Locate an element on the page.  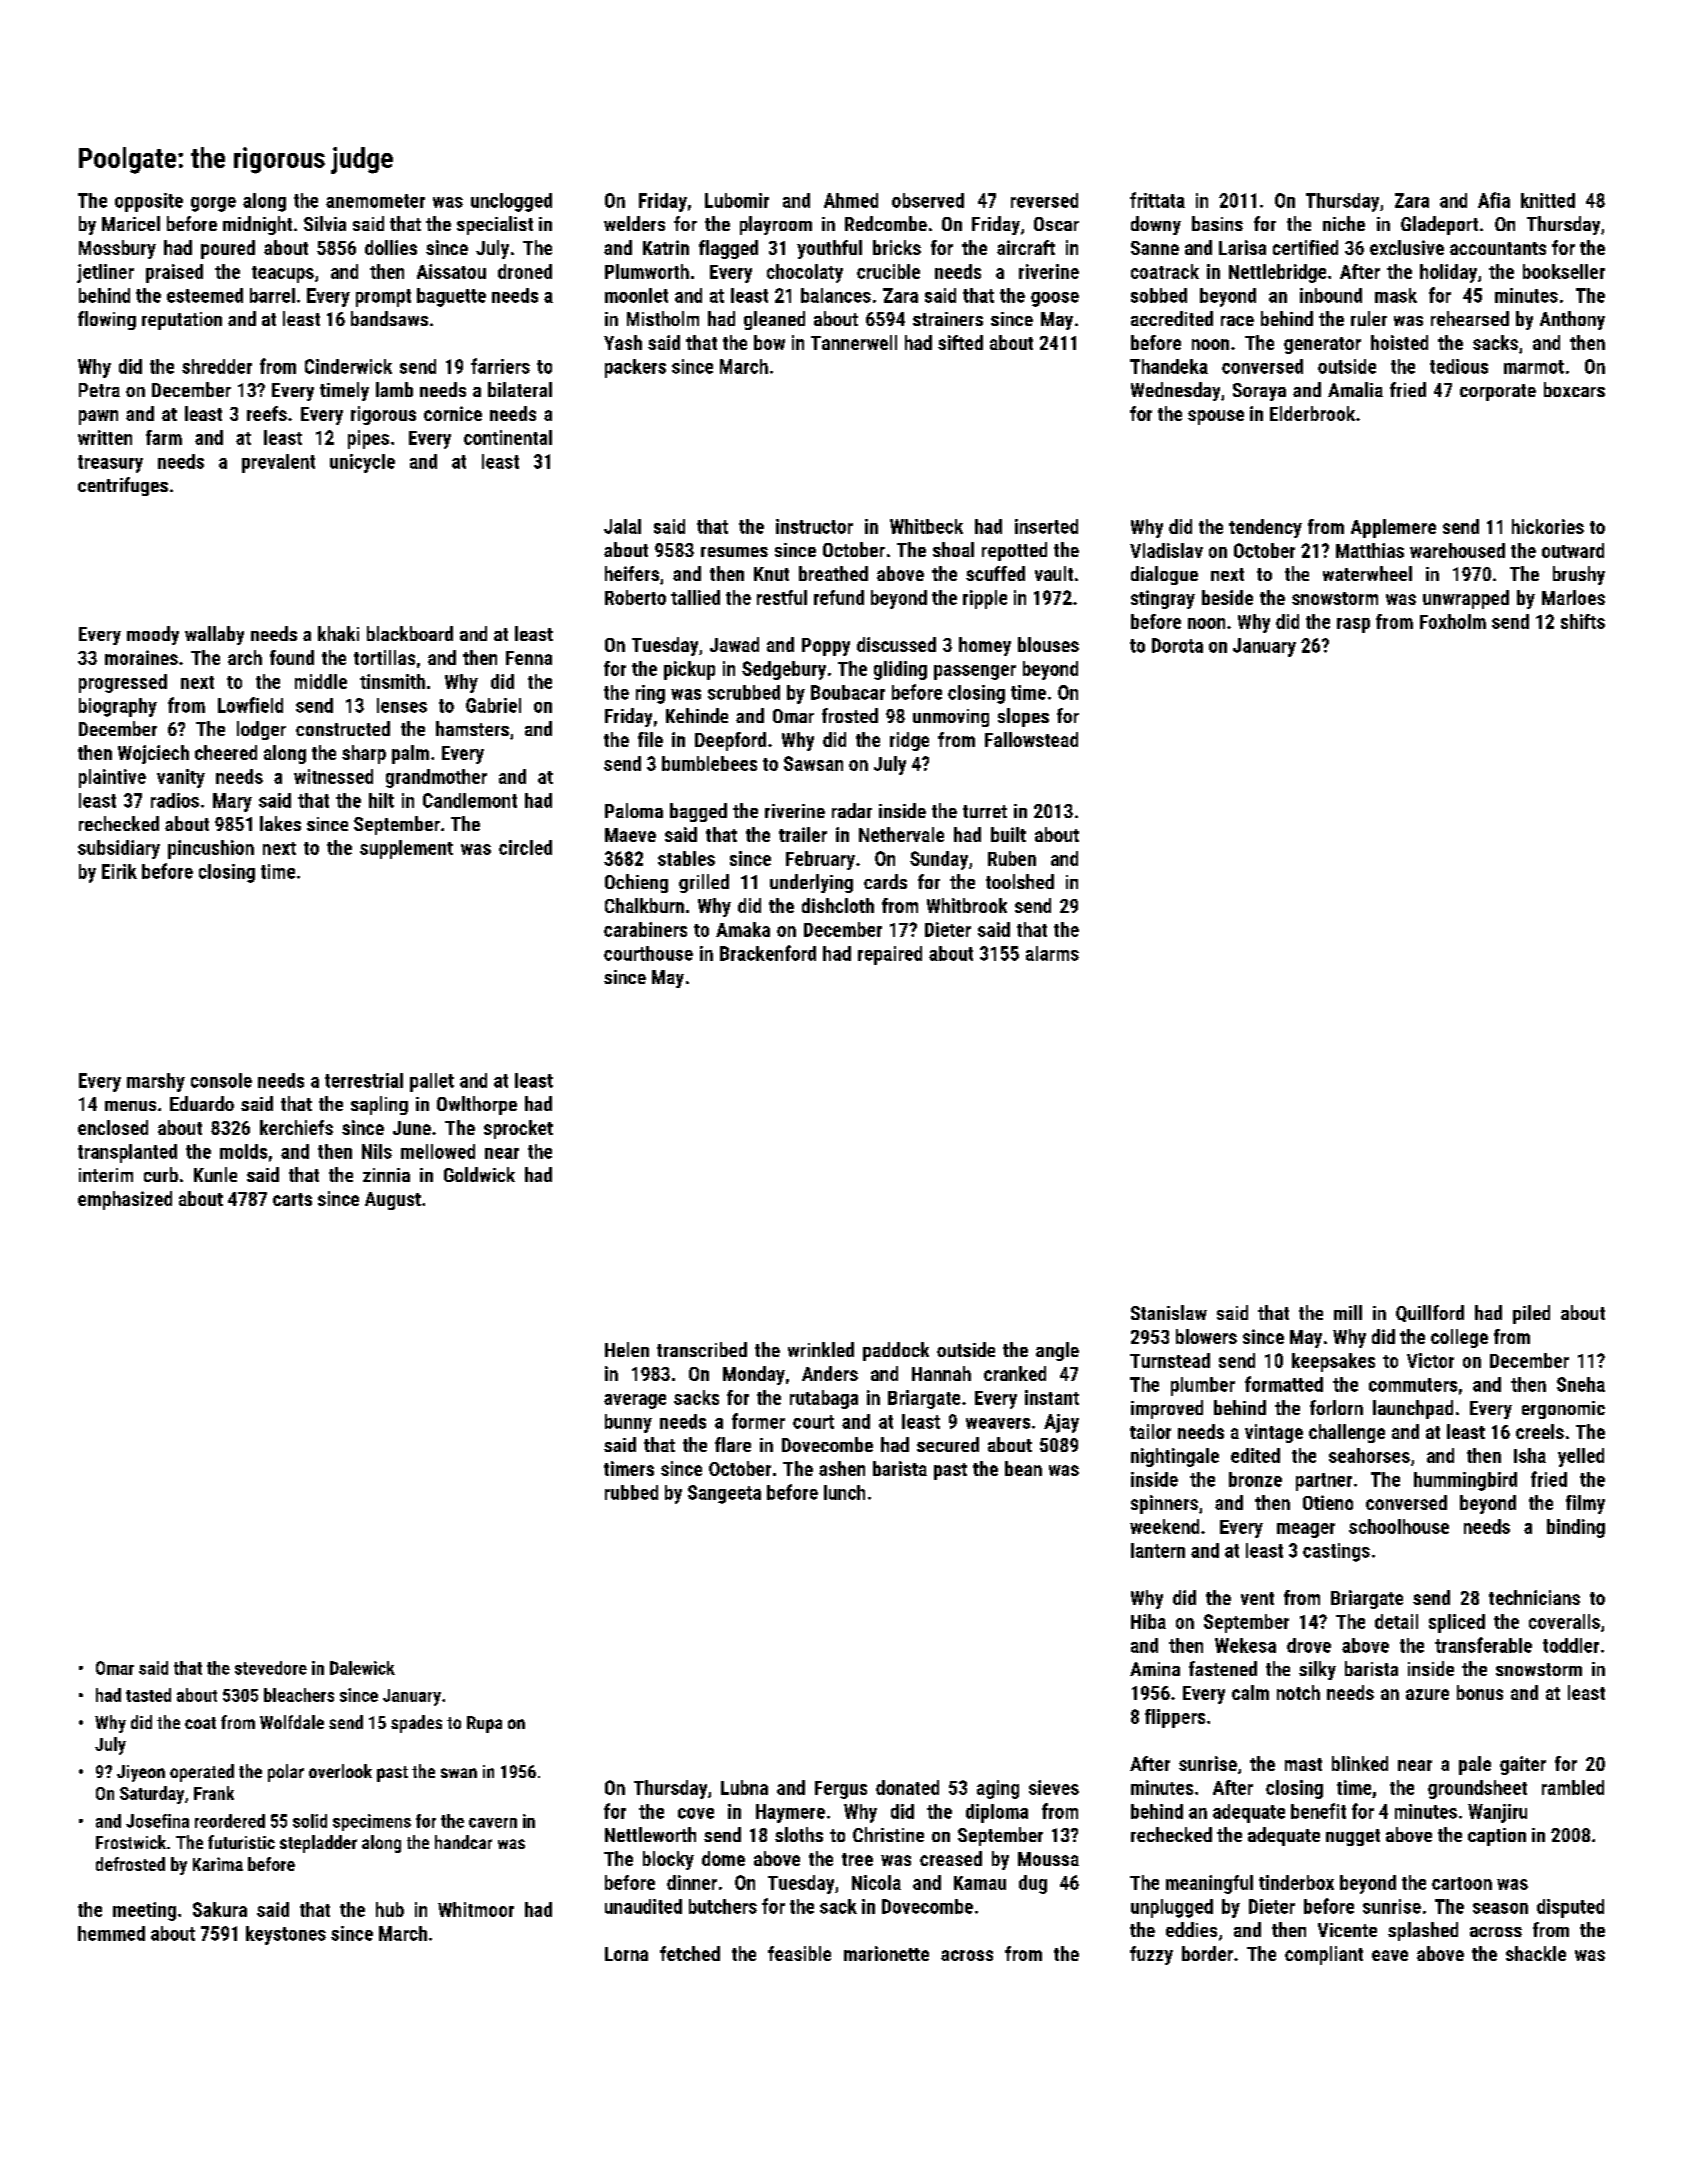
interim is located at coordinates (106, 1175).
